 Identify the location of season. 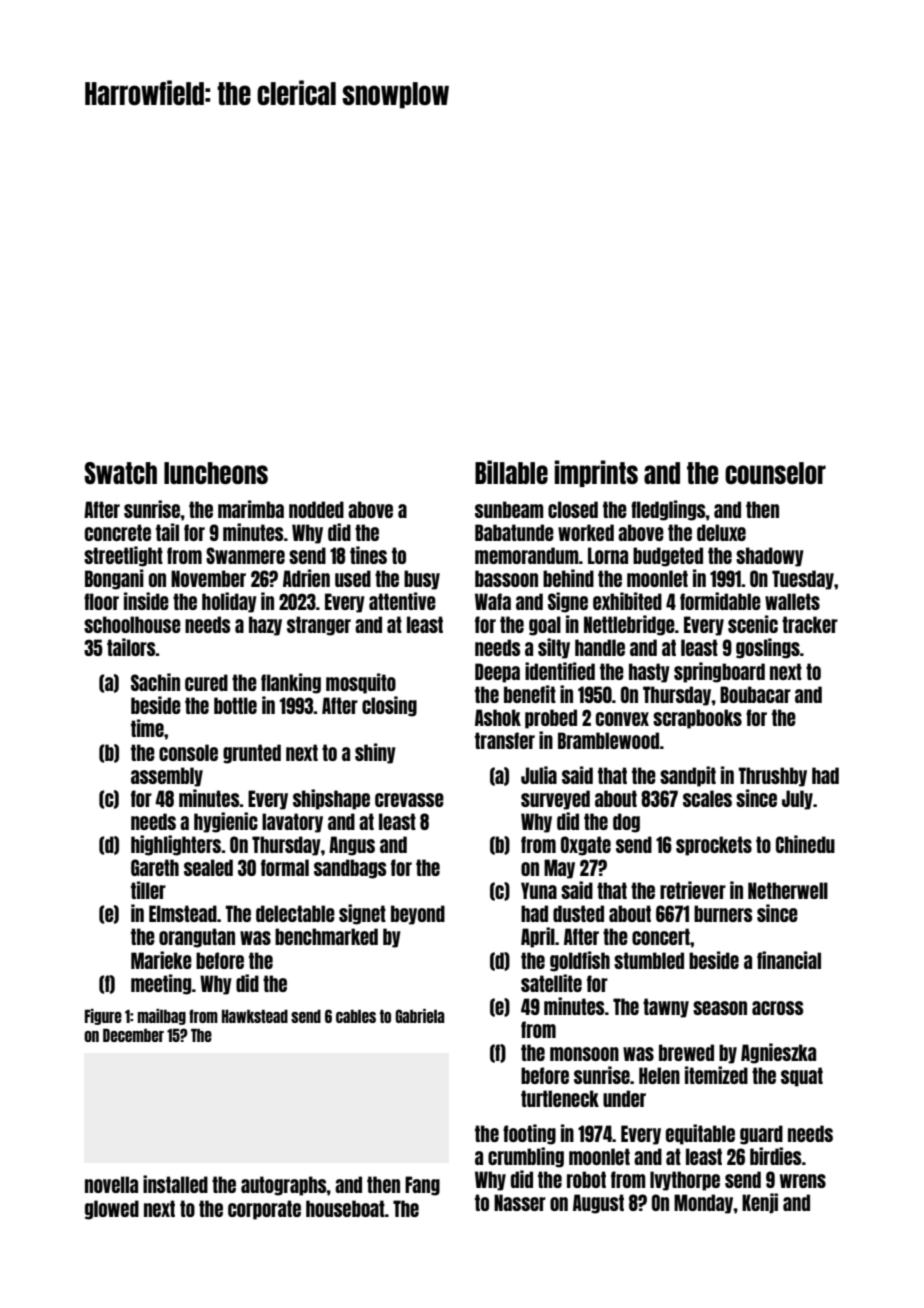
(720, 1008).
